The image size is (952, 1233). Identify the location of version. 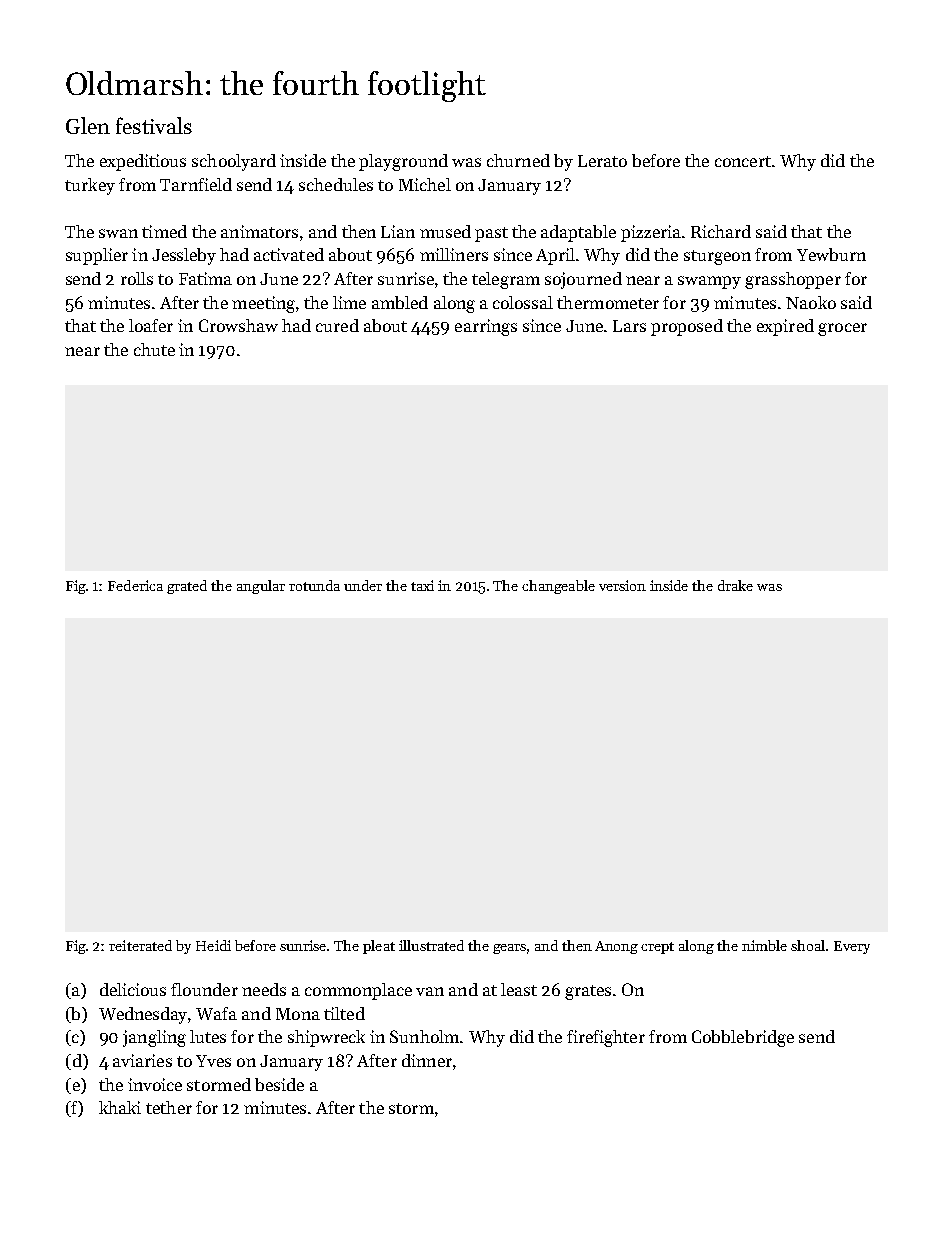
(622, 585).
